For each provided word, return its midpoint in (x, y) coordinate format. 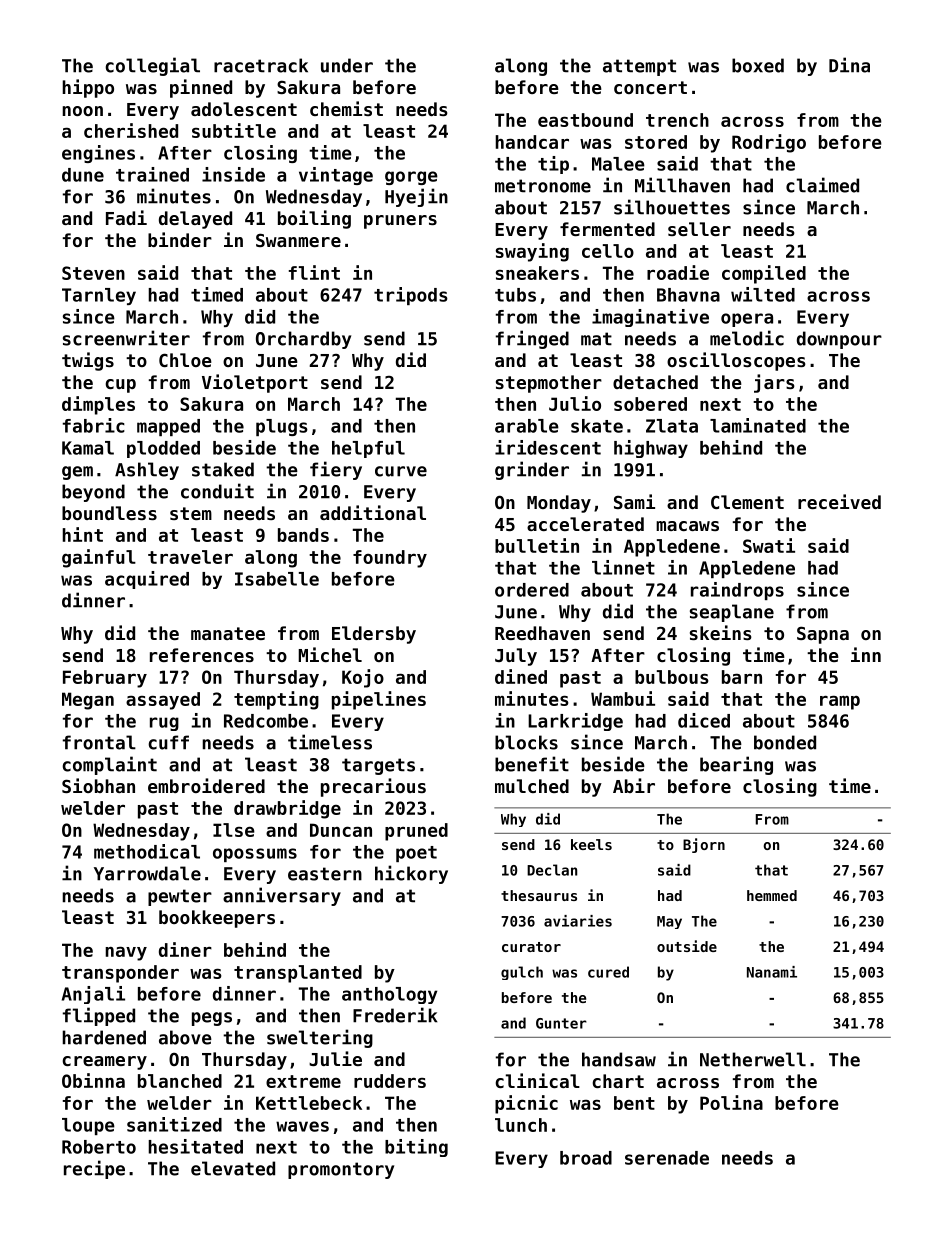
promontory (341, 1170)
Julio (575, 403)
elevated (233, 1168)
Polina (731, 1102)
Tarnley (99, 296)
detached (655, 382)
